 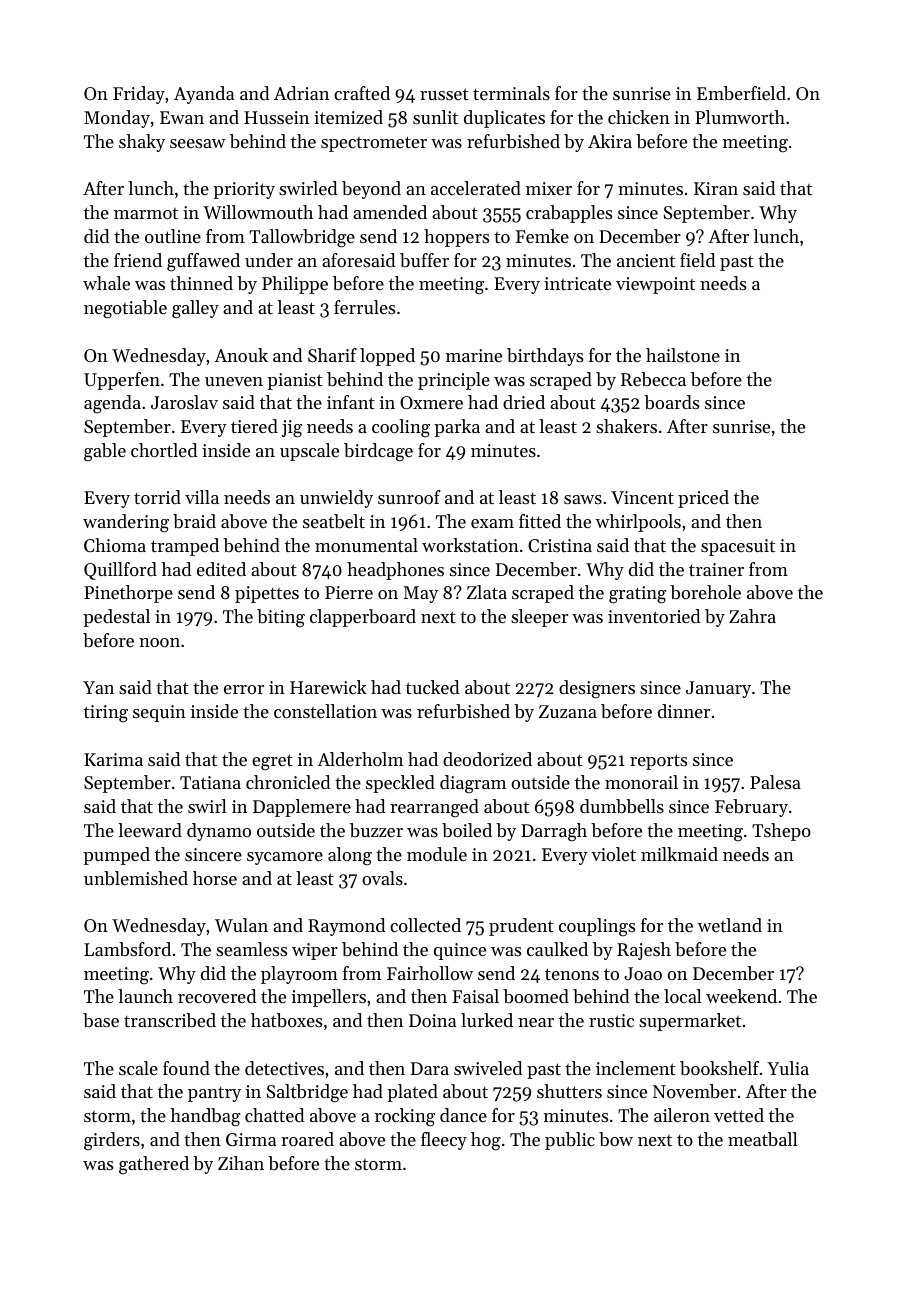 What do you see at coordinates (182, 117) in the screenshot?
I see `Ewan` at bounding box center [182, 117].
